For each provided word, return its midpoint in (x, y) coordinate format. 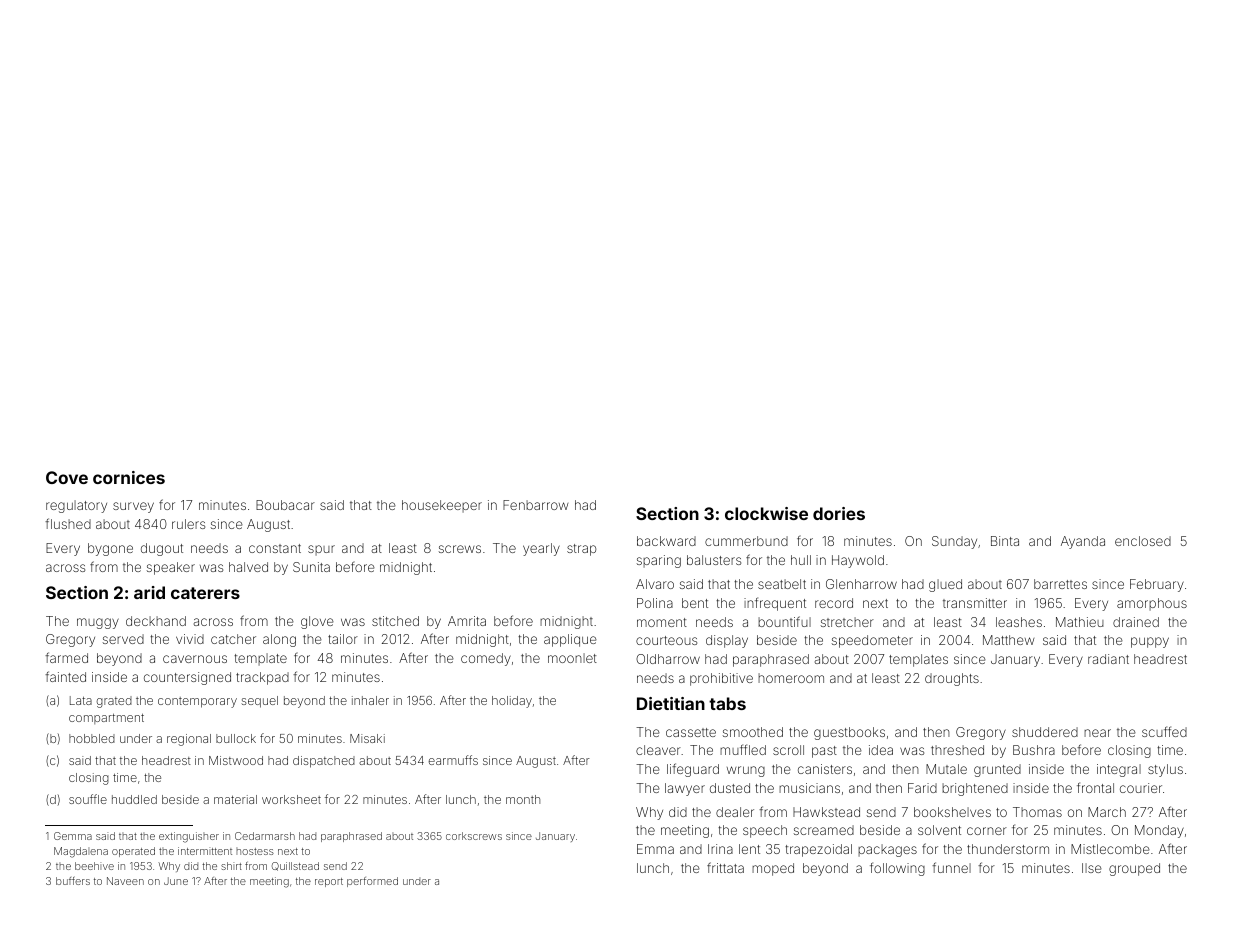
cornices (129, 477)
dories (839, 513)
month (523, 799)
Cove (67, 477)
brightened (975, 789)
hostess (255, 851)
